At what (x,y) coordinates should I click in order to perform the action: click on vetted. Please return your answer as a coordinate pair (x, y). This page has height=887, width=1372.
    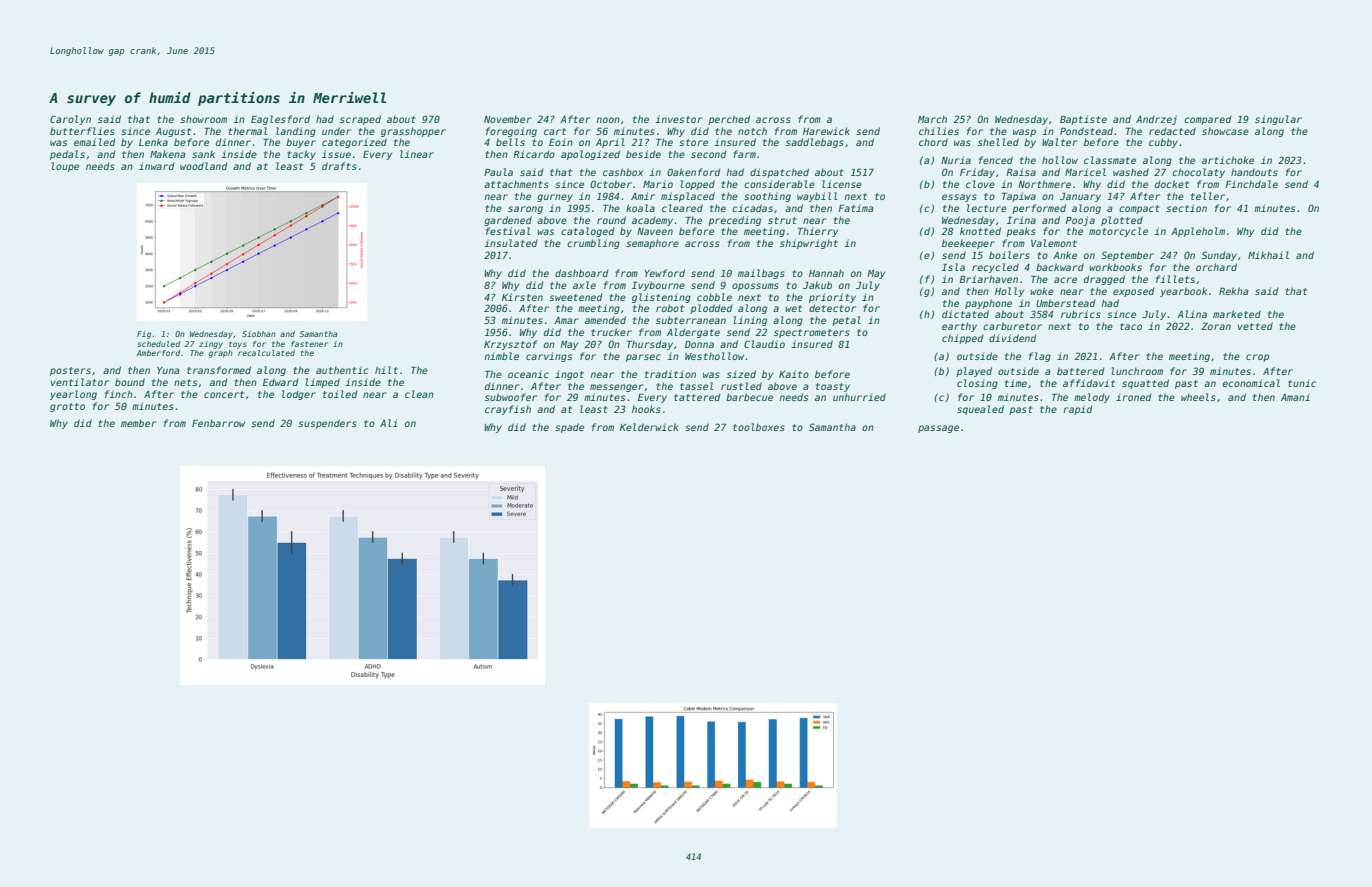
    Looking at the image, I should click on (1255, 326).
